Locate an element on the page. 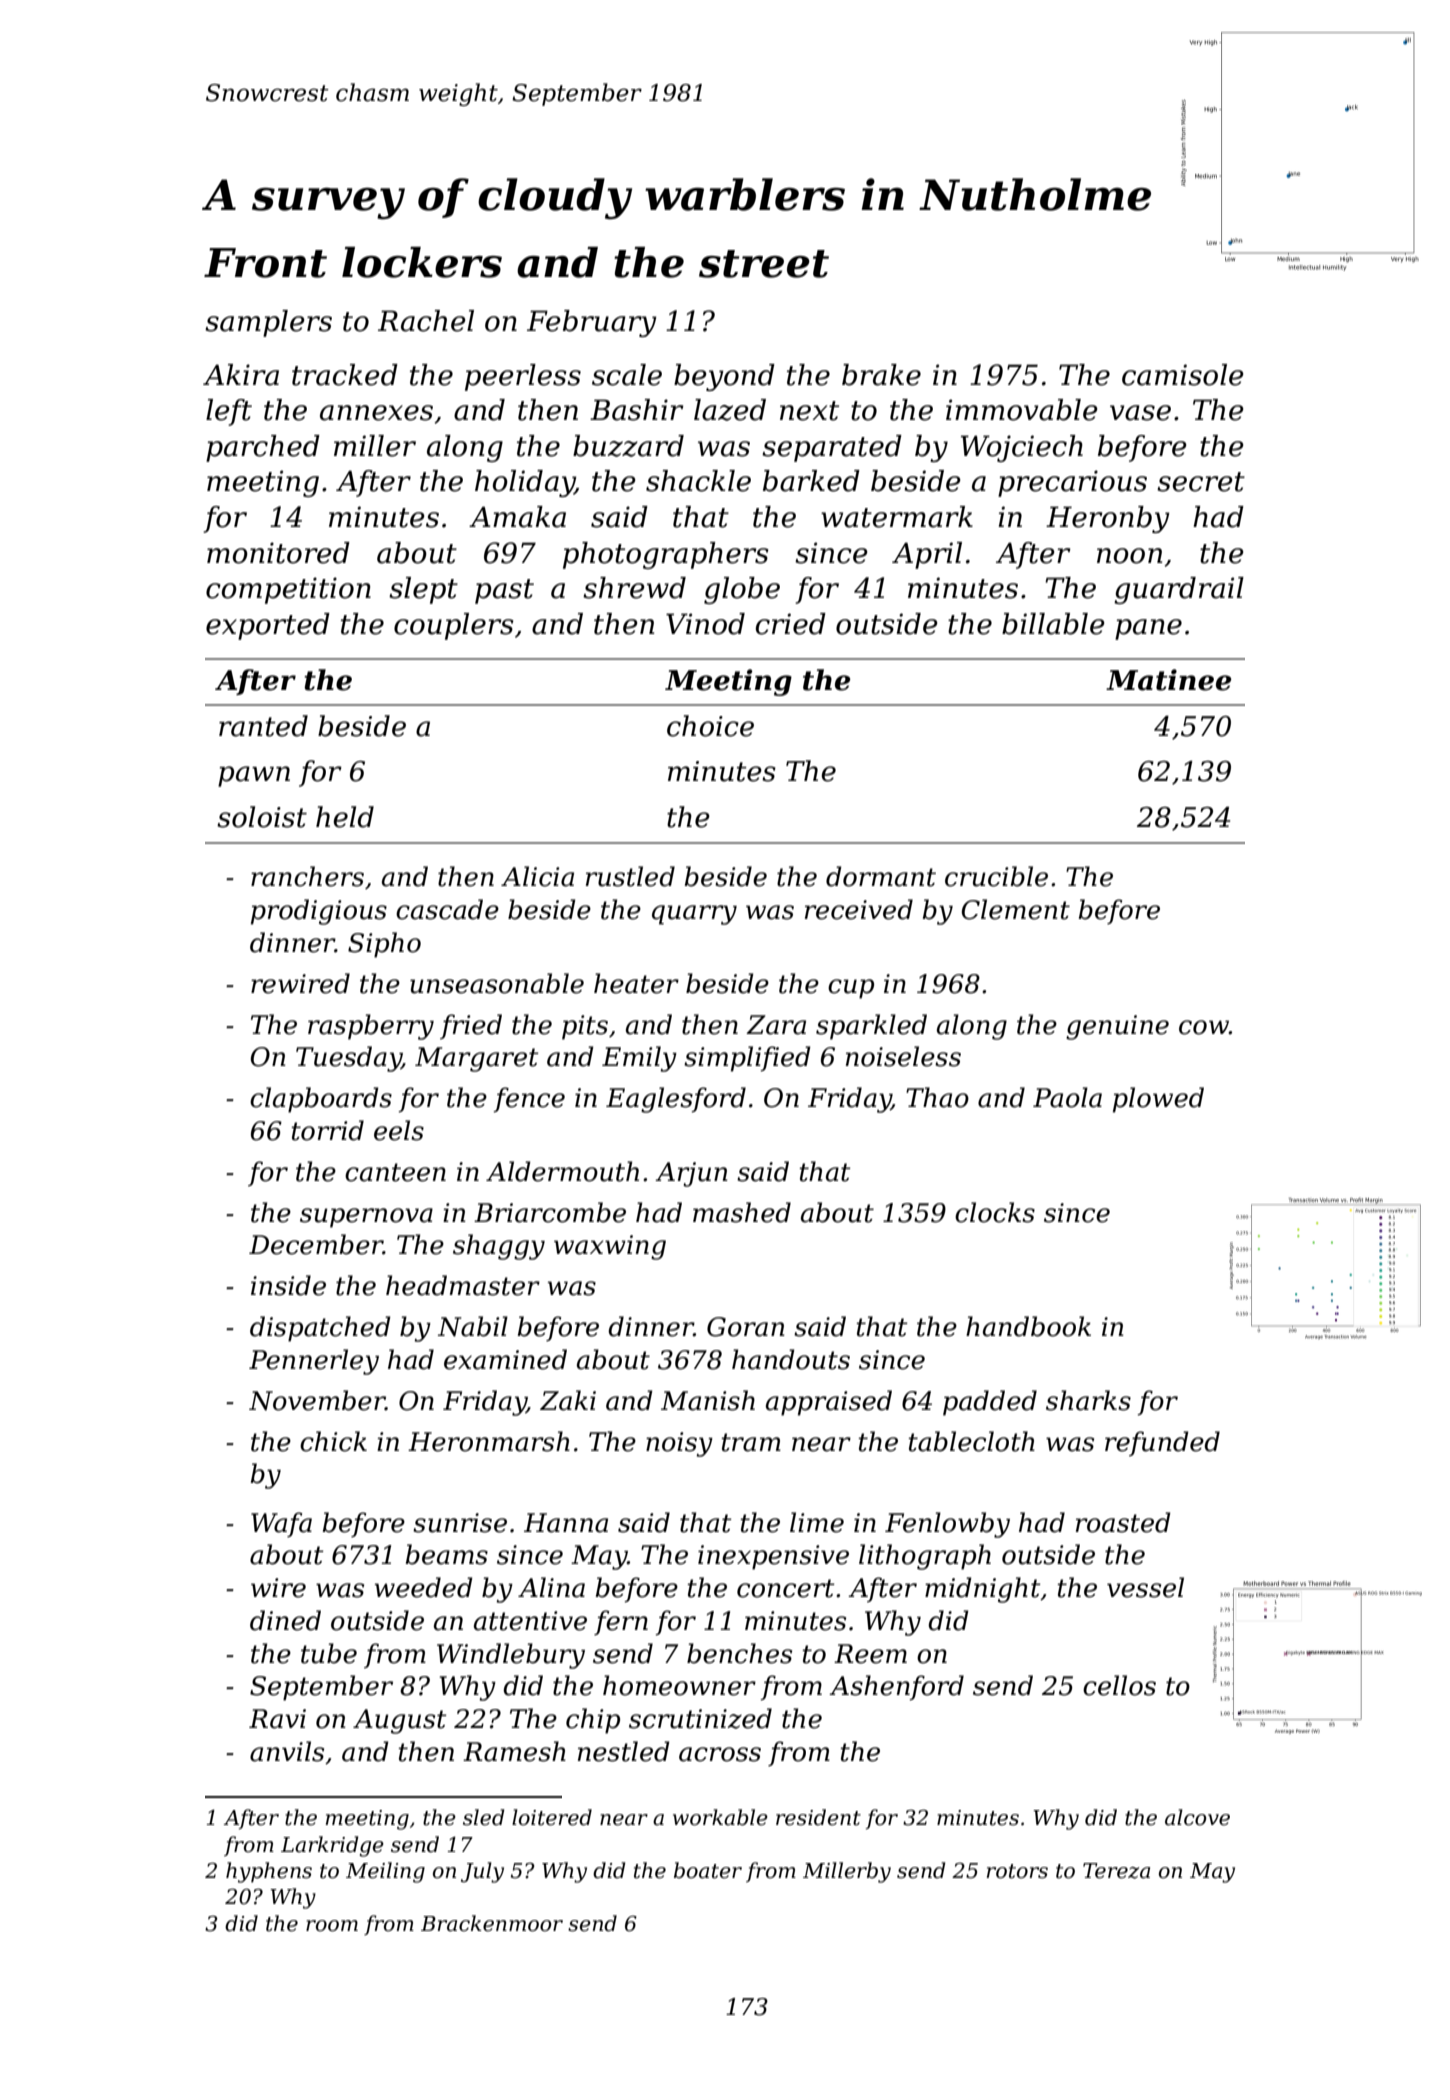  Thao is located at coordinates (937, 1097).
